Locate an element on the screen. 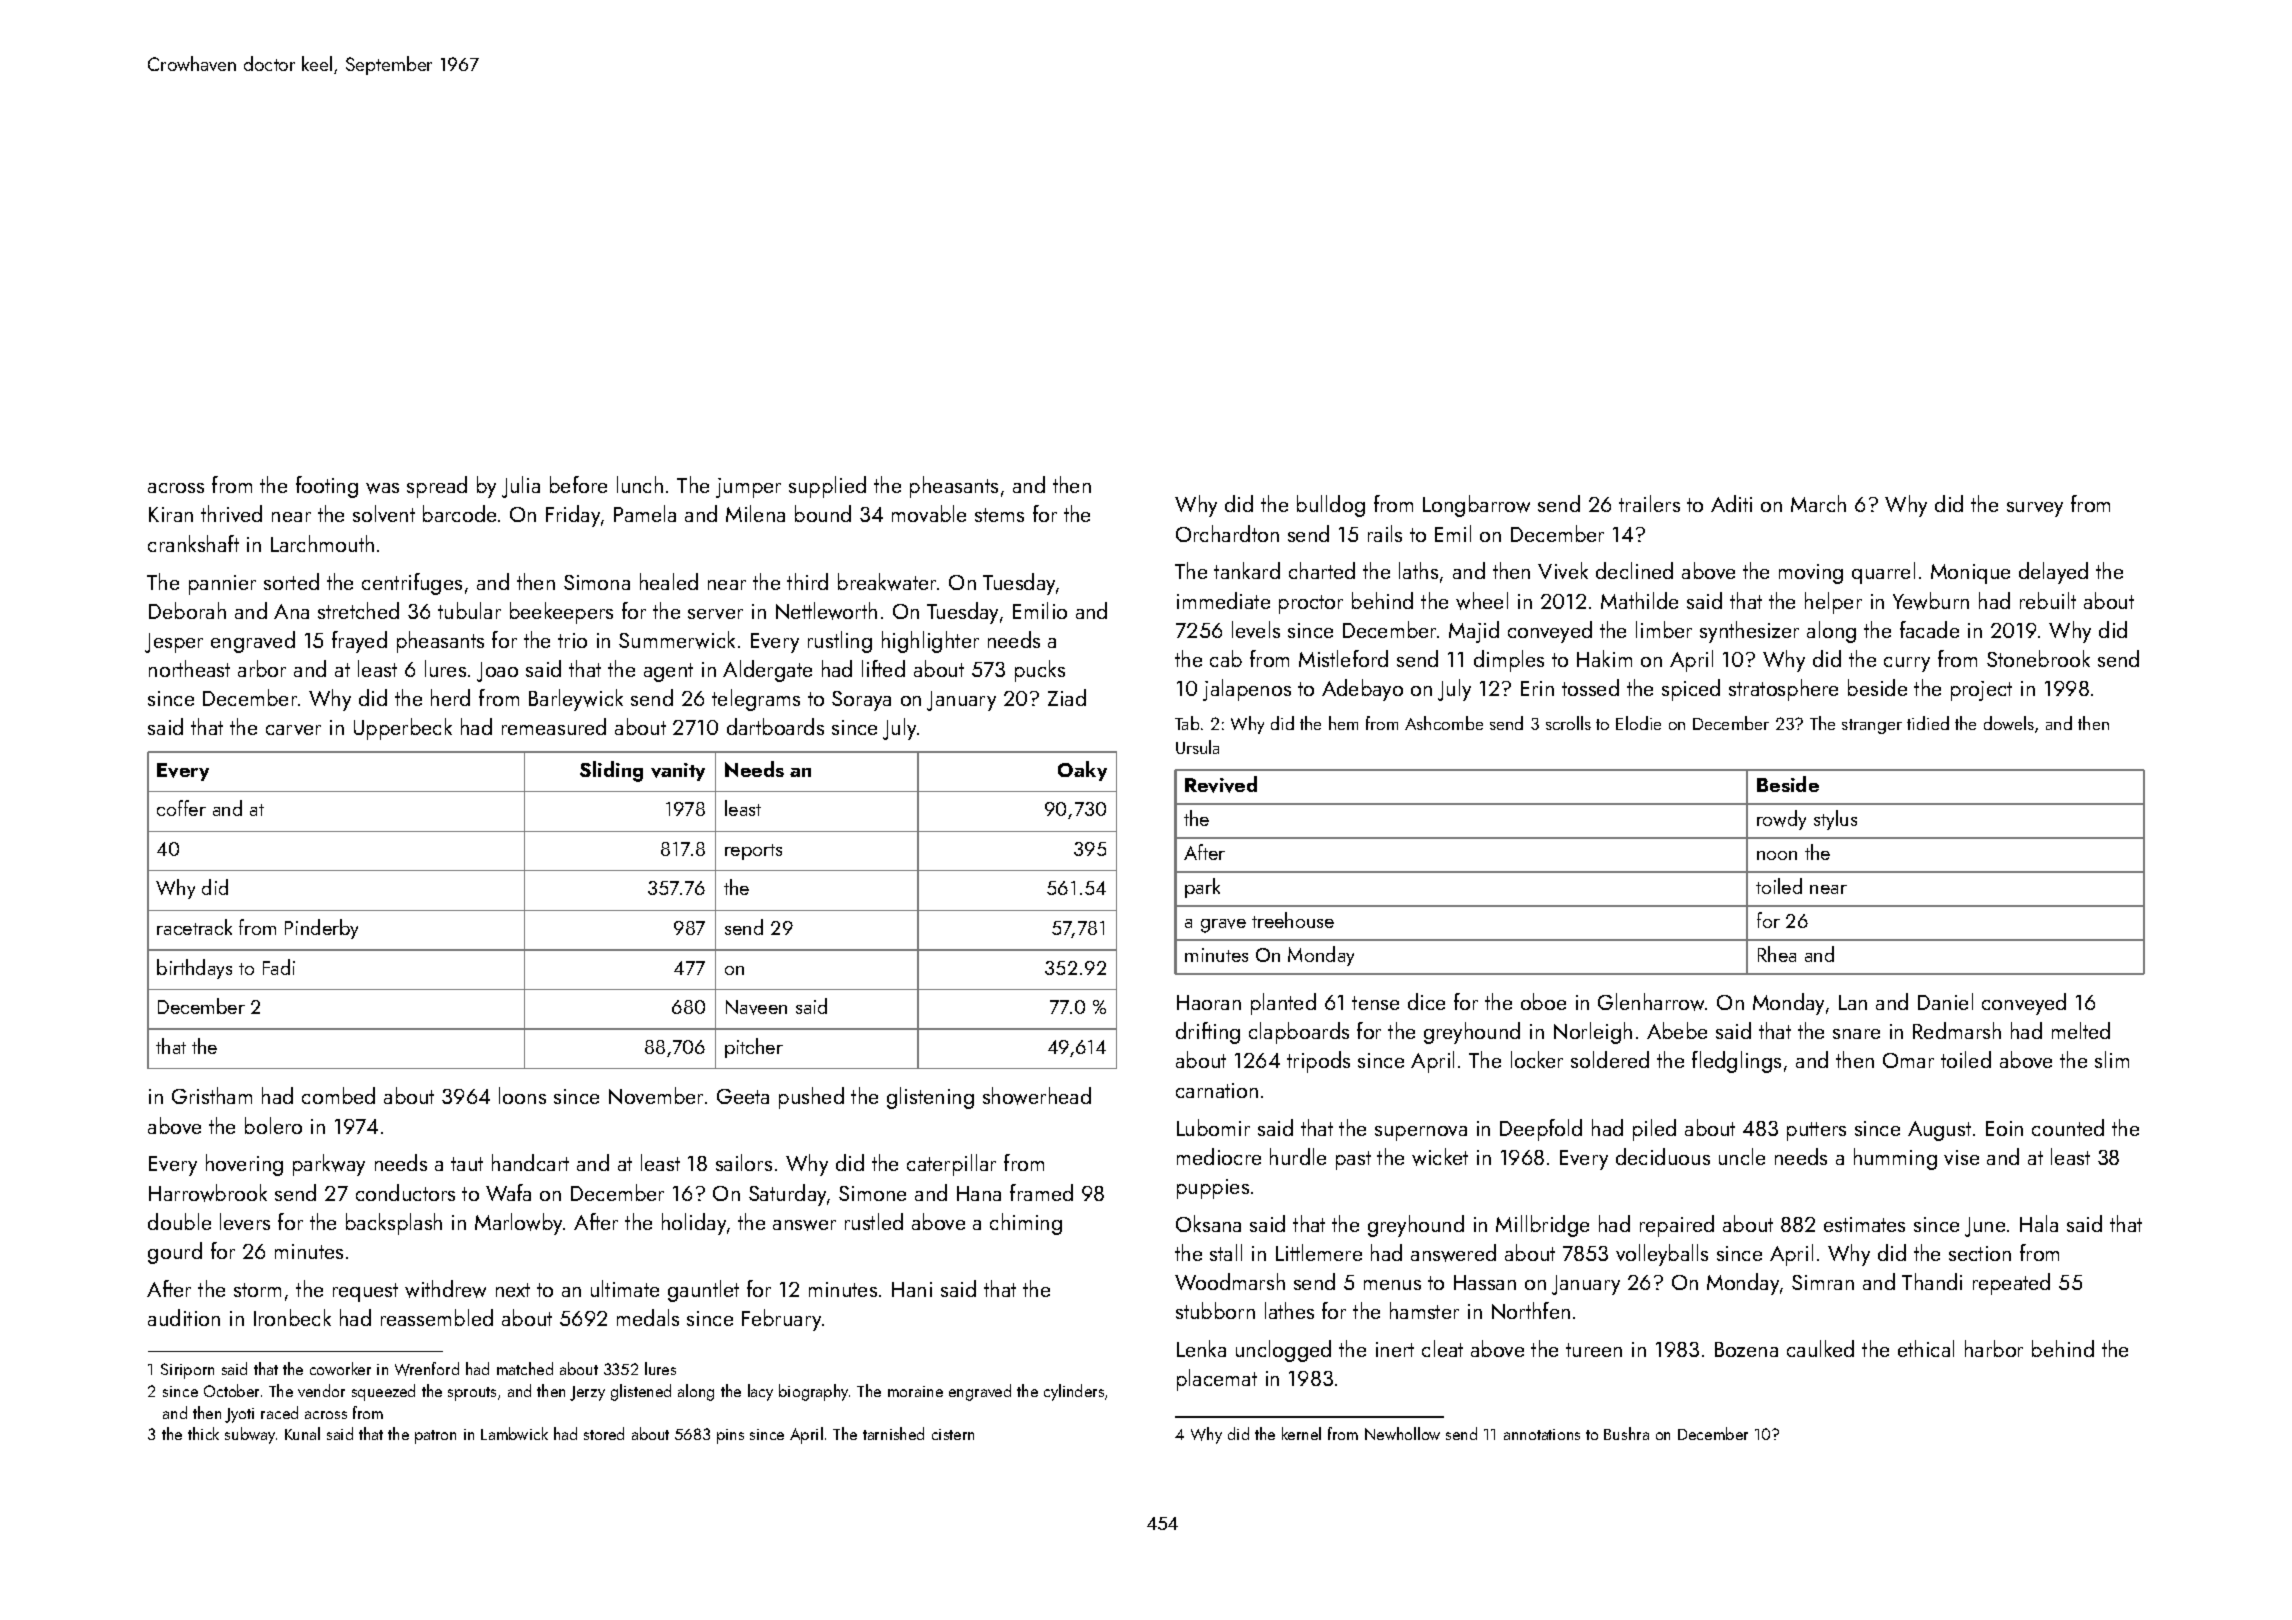 Image resolution: width=2292 pixels, height=1620 pixels. crankshaft is located at coordinates (193, 543).
